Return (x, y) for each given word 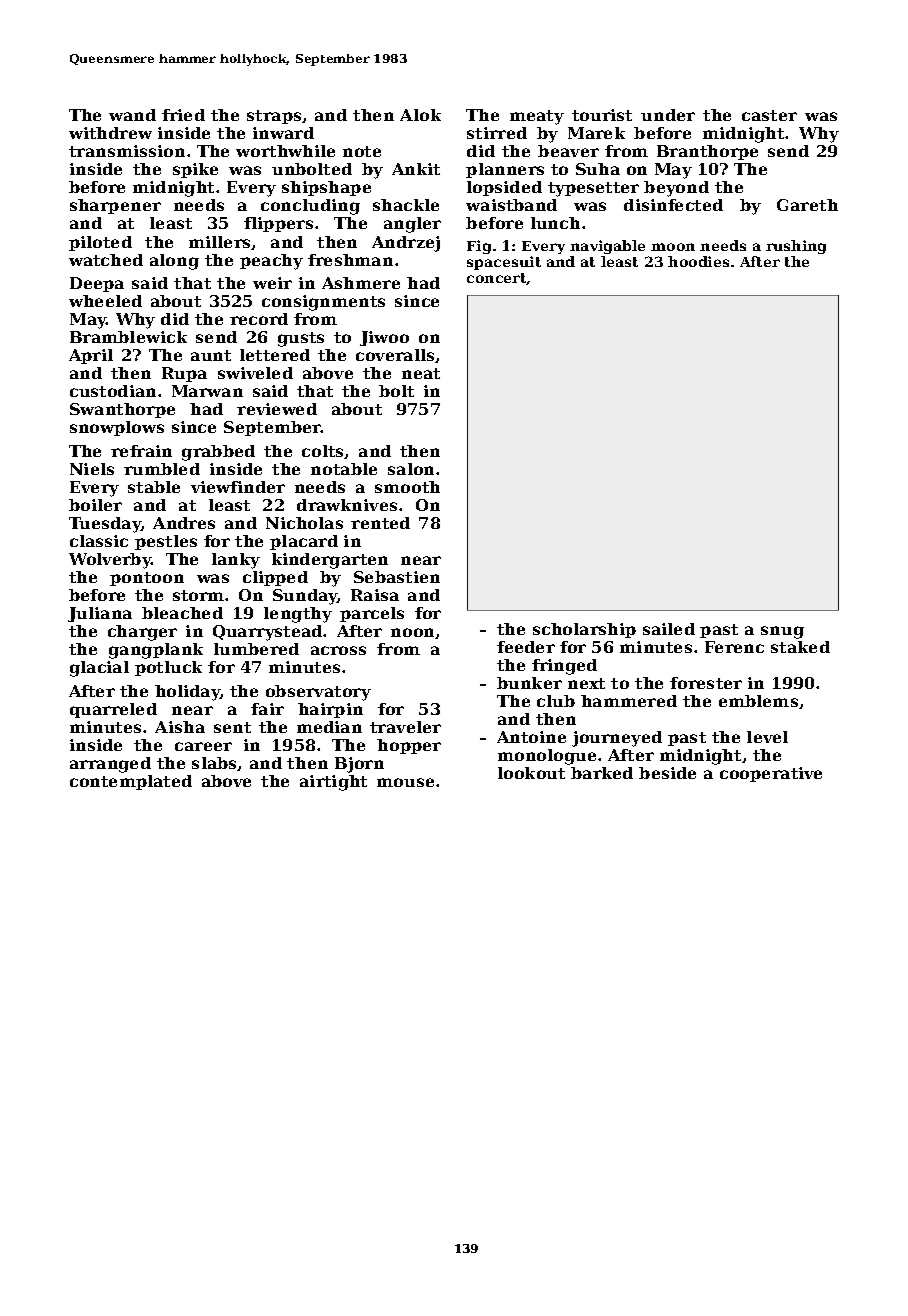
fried (183, 115)
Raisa (375, 595)
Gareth (807, 205)
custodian (113, 391)
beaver (568, 151)
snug (782, 632)
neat (421, 373)
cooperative (771, 774)
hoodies (698, 261)
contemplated (131, 782)
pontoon (147, 579)
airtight (333, 783)
